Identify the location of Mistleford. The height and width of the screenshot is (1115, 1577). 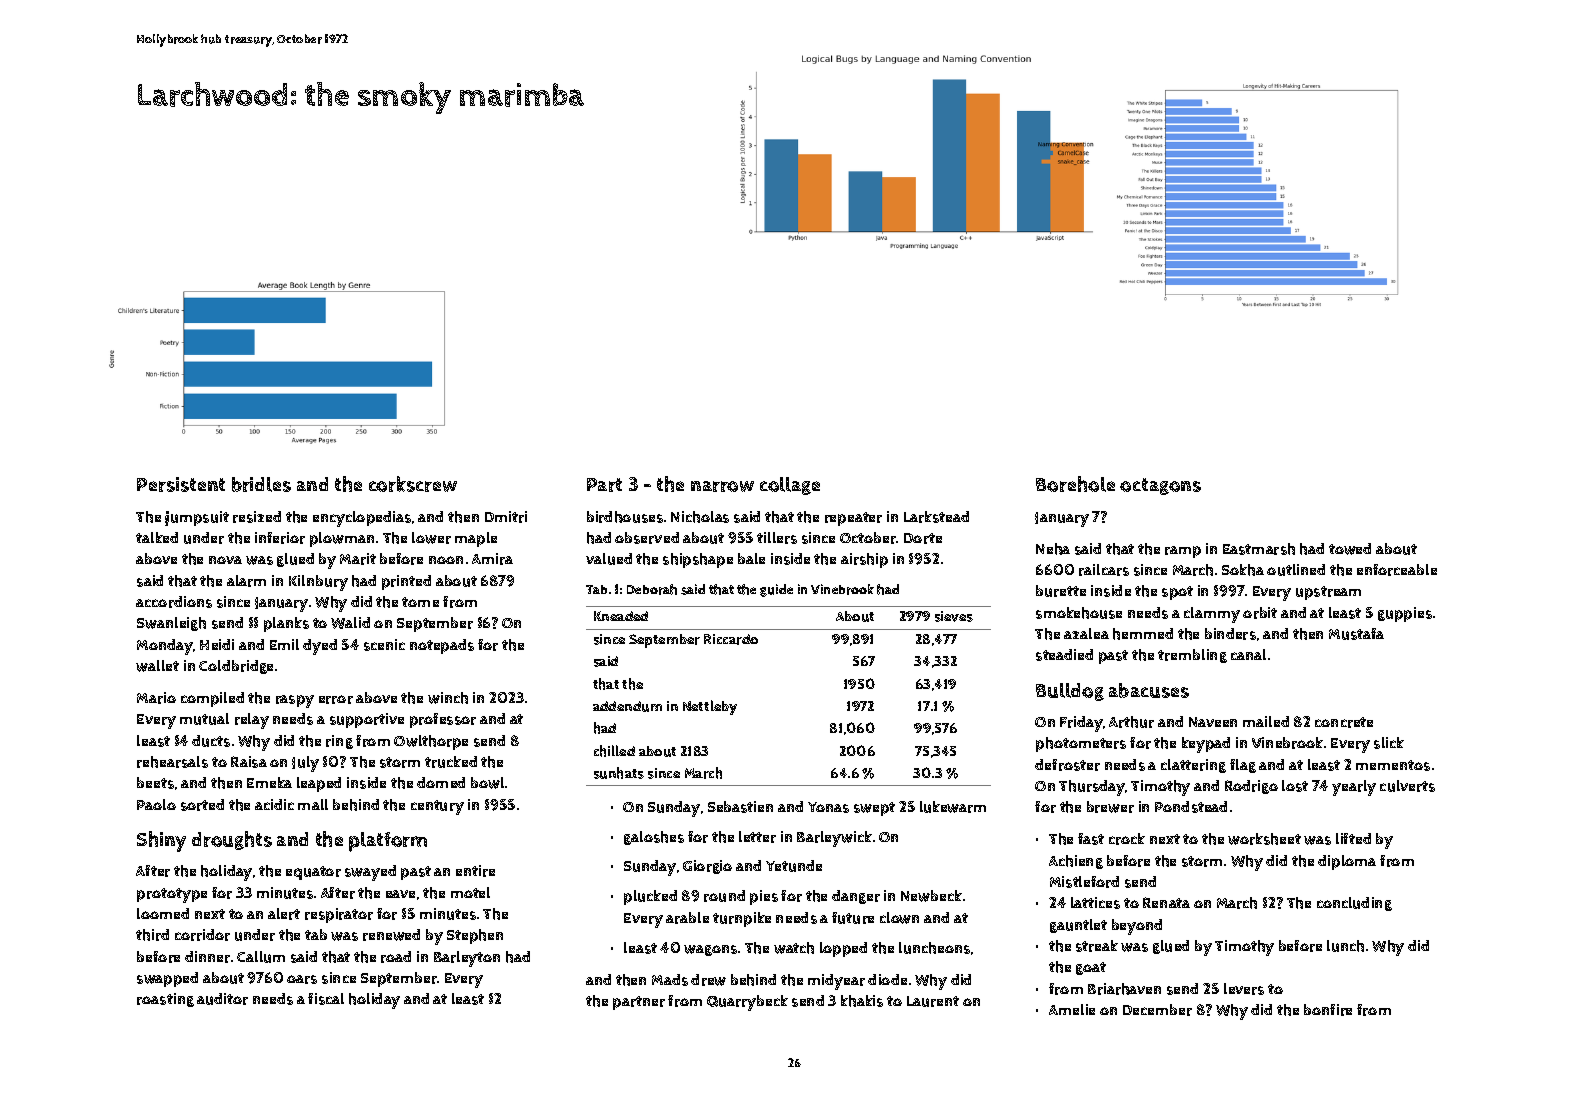
(1084, 882).
